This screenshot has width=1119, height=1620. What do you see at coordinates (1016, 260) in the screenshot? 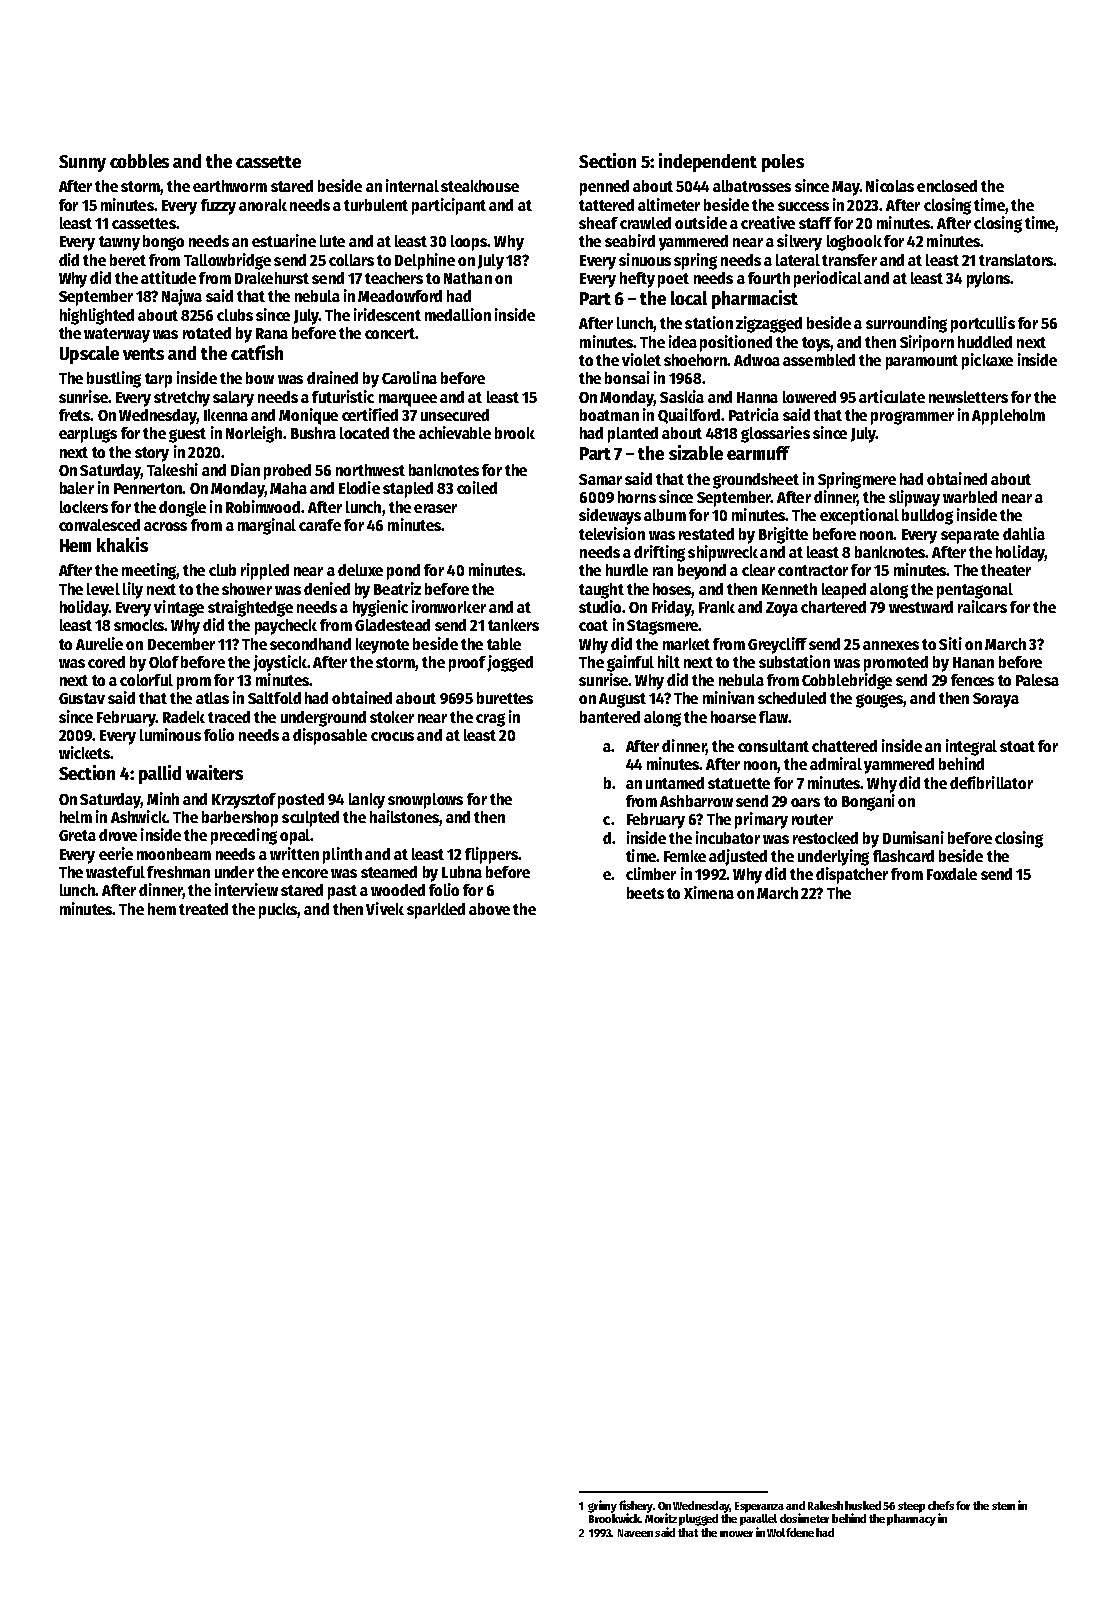
I see `translators` at bounding box center [1016, 260].
